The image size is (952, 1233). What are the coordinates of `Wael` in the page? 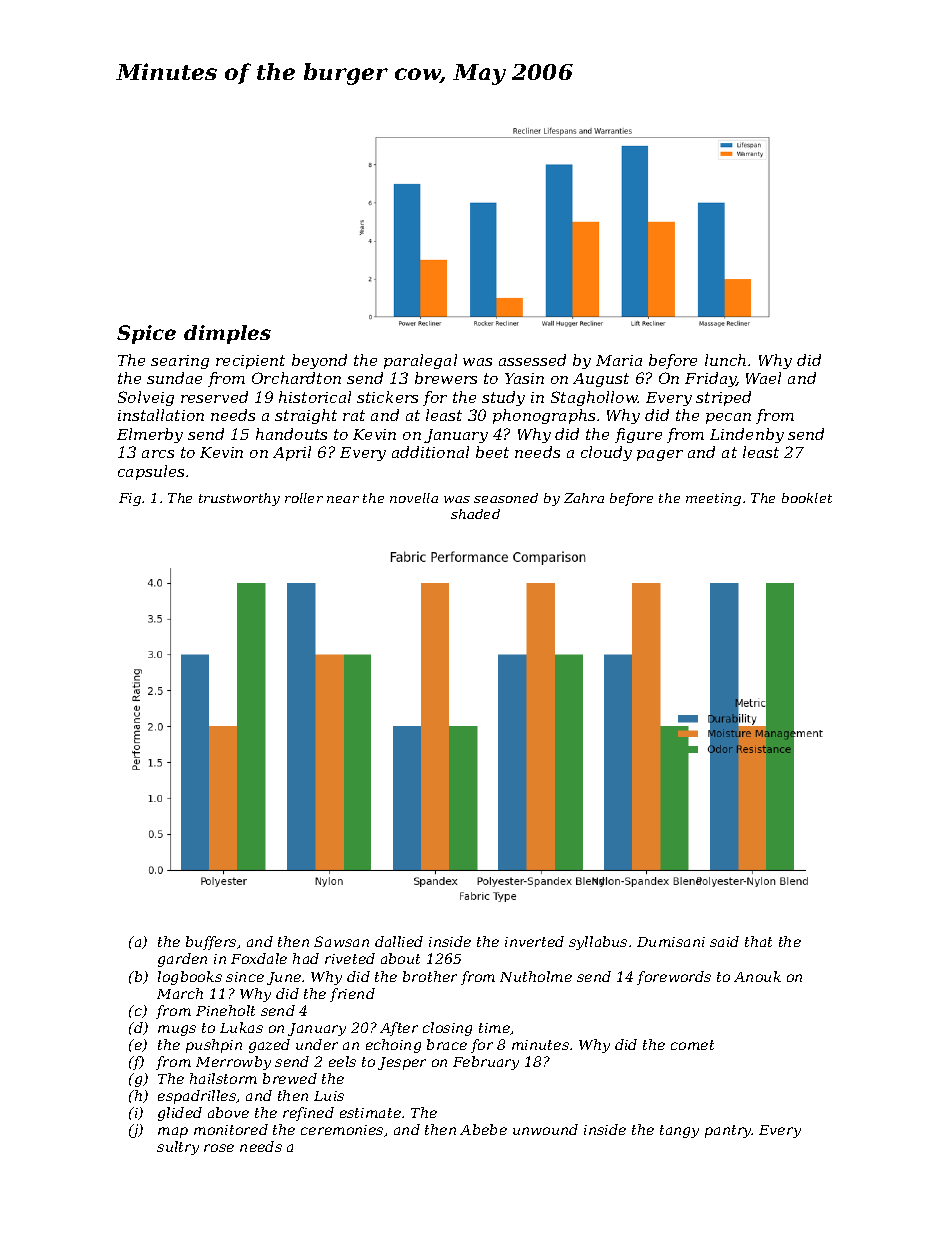 It's located at (763, 378).
